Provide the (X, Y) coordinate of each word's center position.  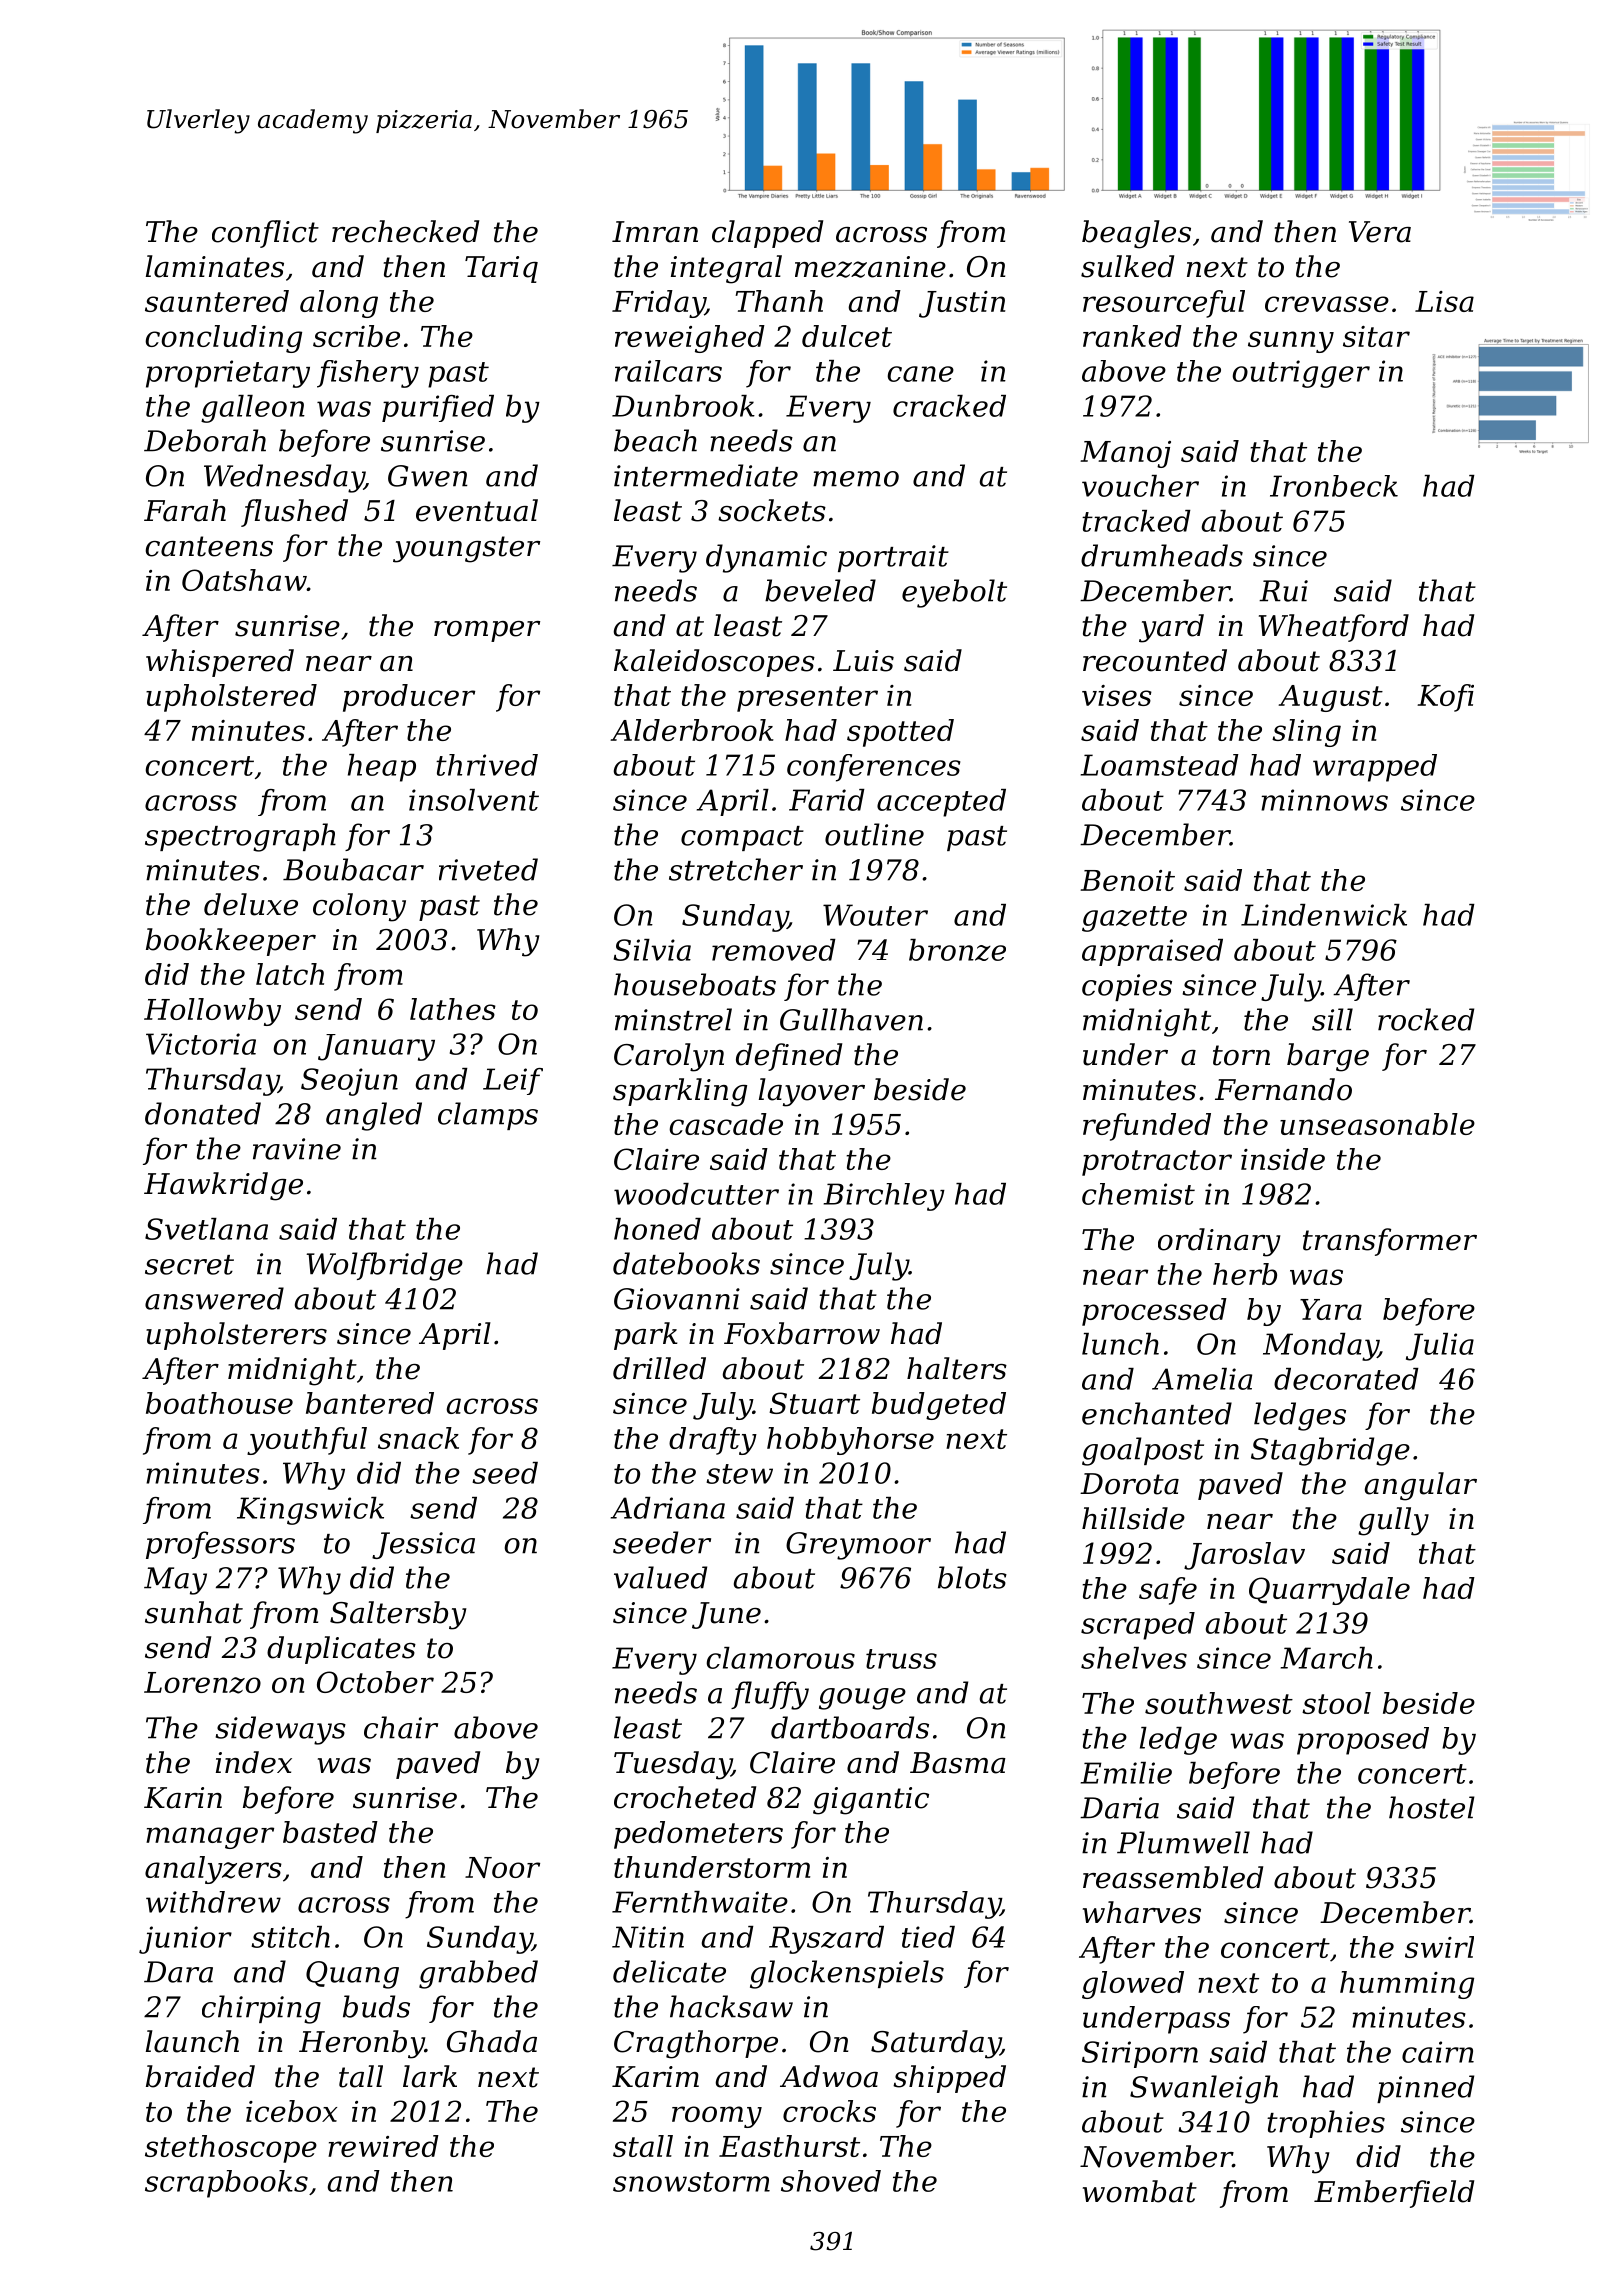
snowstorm (691, 2182)
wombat (1140, 2191)
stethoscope (231, 2149)
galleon (253, 409)
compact (742, 838)
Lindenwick (1324, 915)
